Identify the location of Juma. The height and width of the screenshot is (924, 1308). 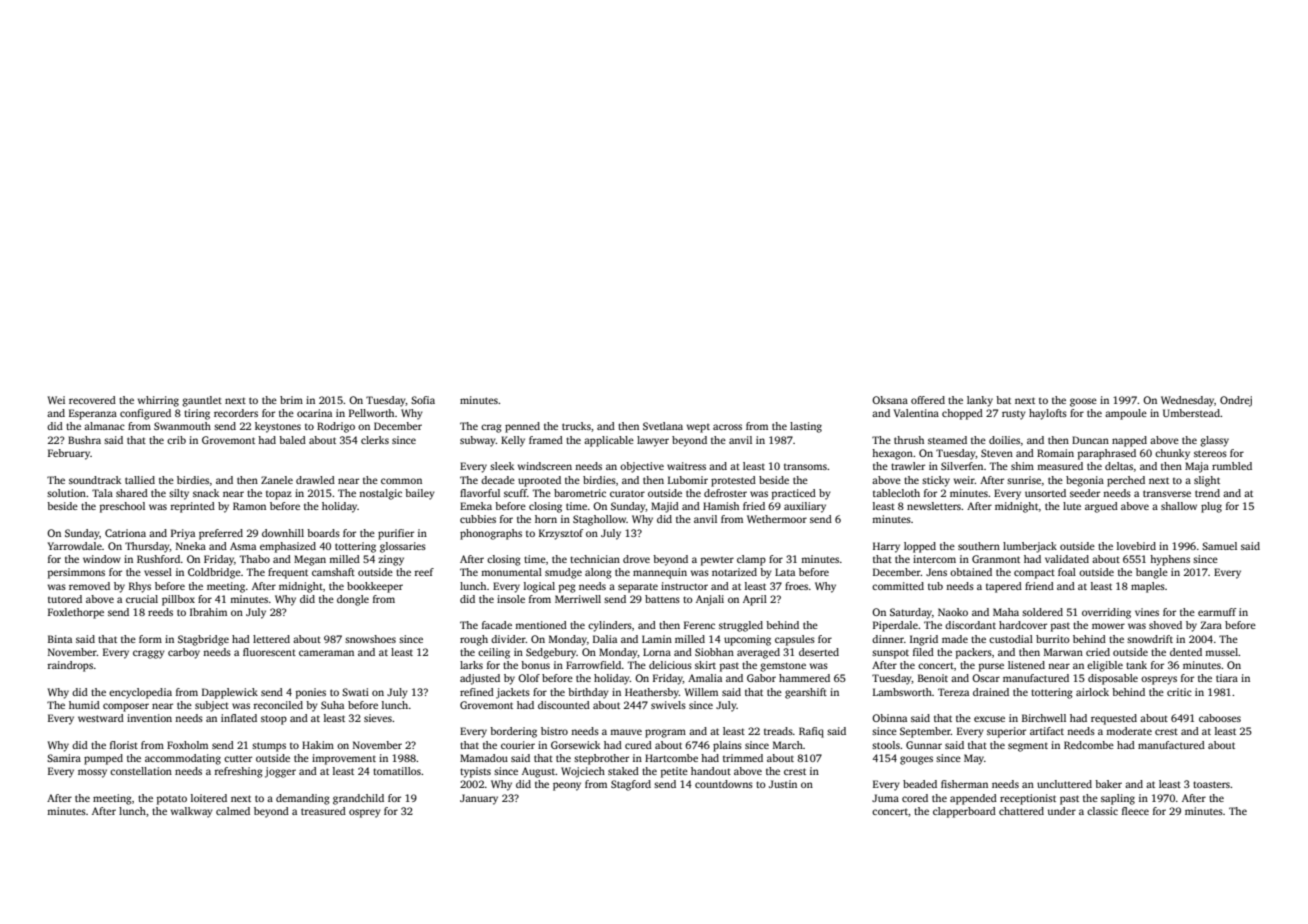
(885, 798).
